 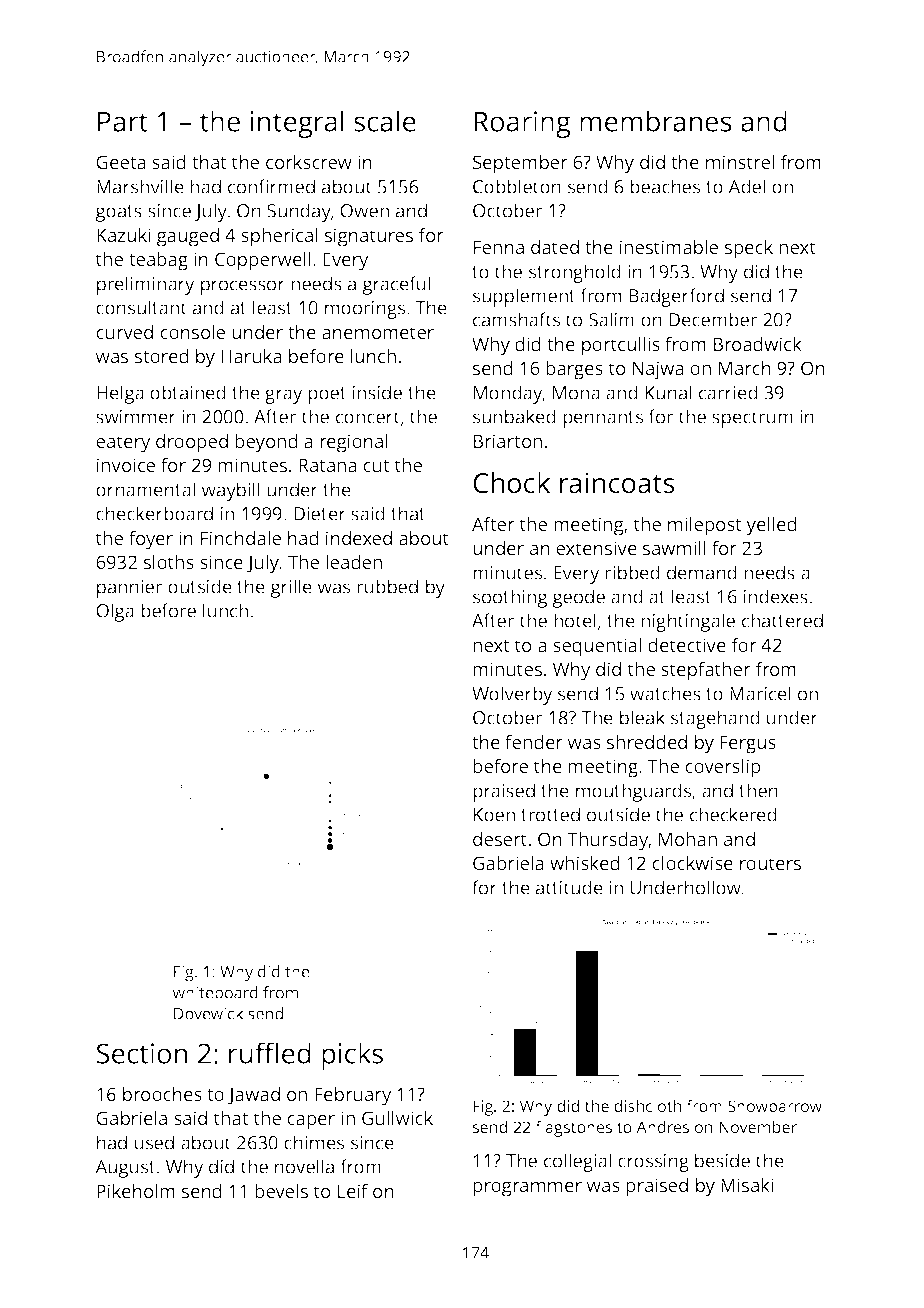 I want to click on scale, so click(x=385, y=121).
